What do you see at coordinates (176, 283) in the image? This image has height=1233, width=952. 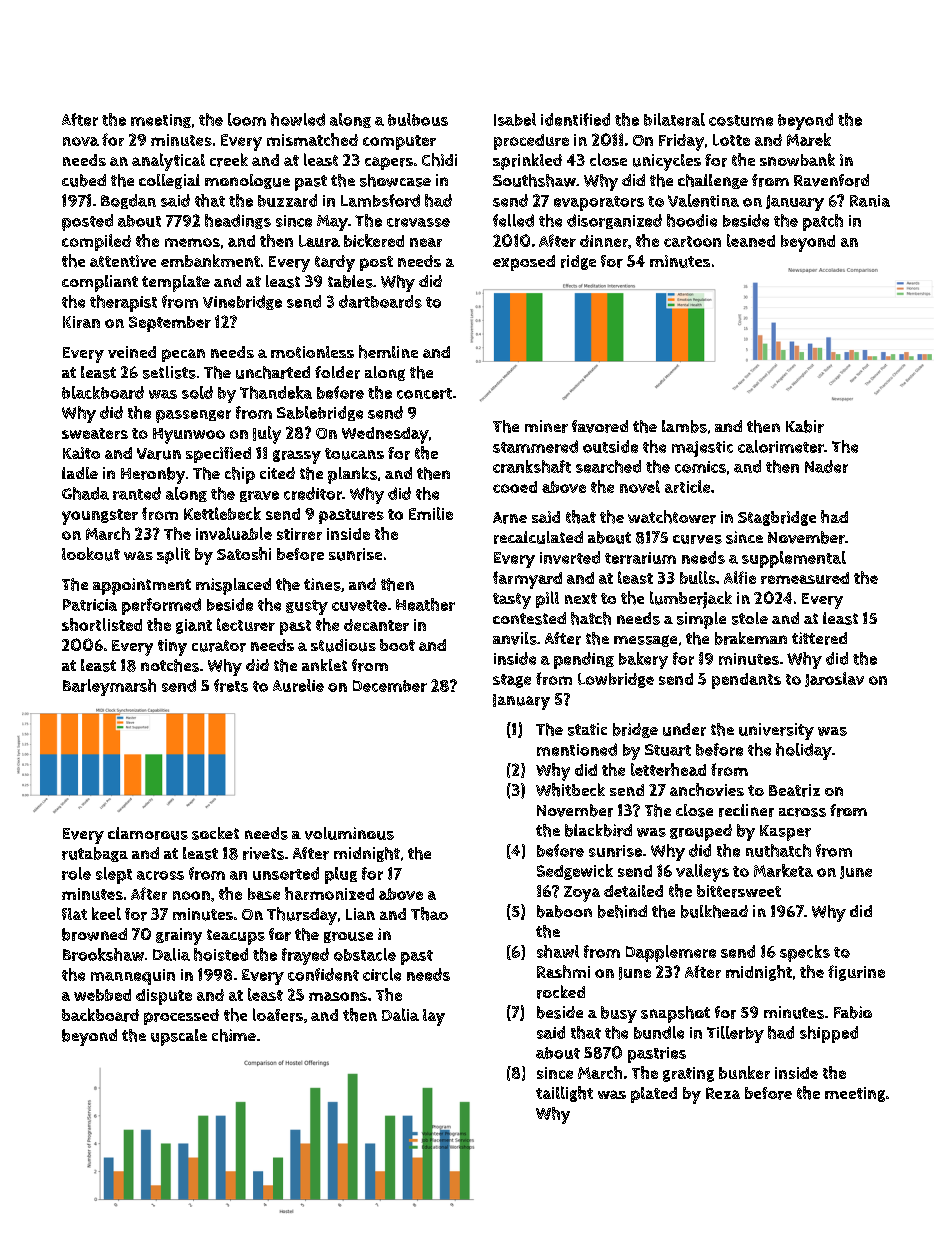 I see `template` at bounding box center [176, 283].
